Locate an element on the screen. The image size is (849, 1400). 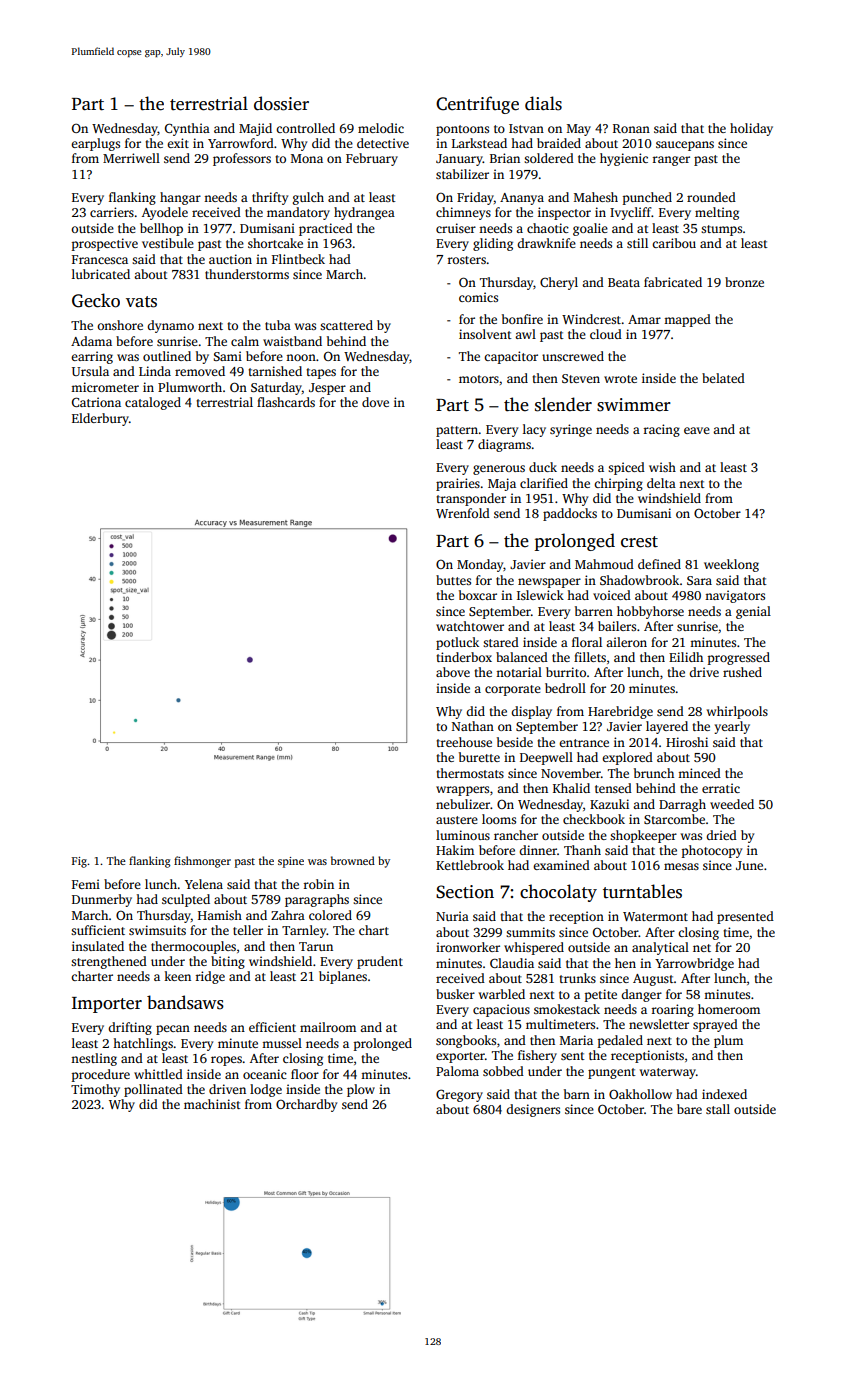
detective is located at coordinates (383, 143).
